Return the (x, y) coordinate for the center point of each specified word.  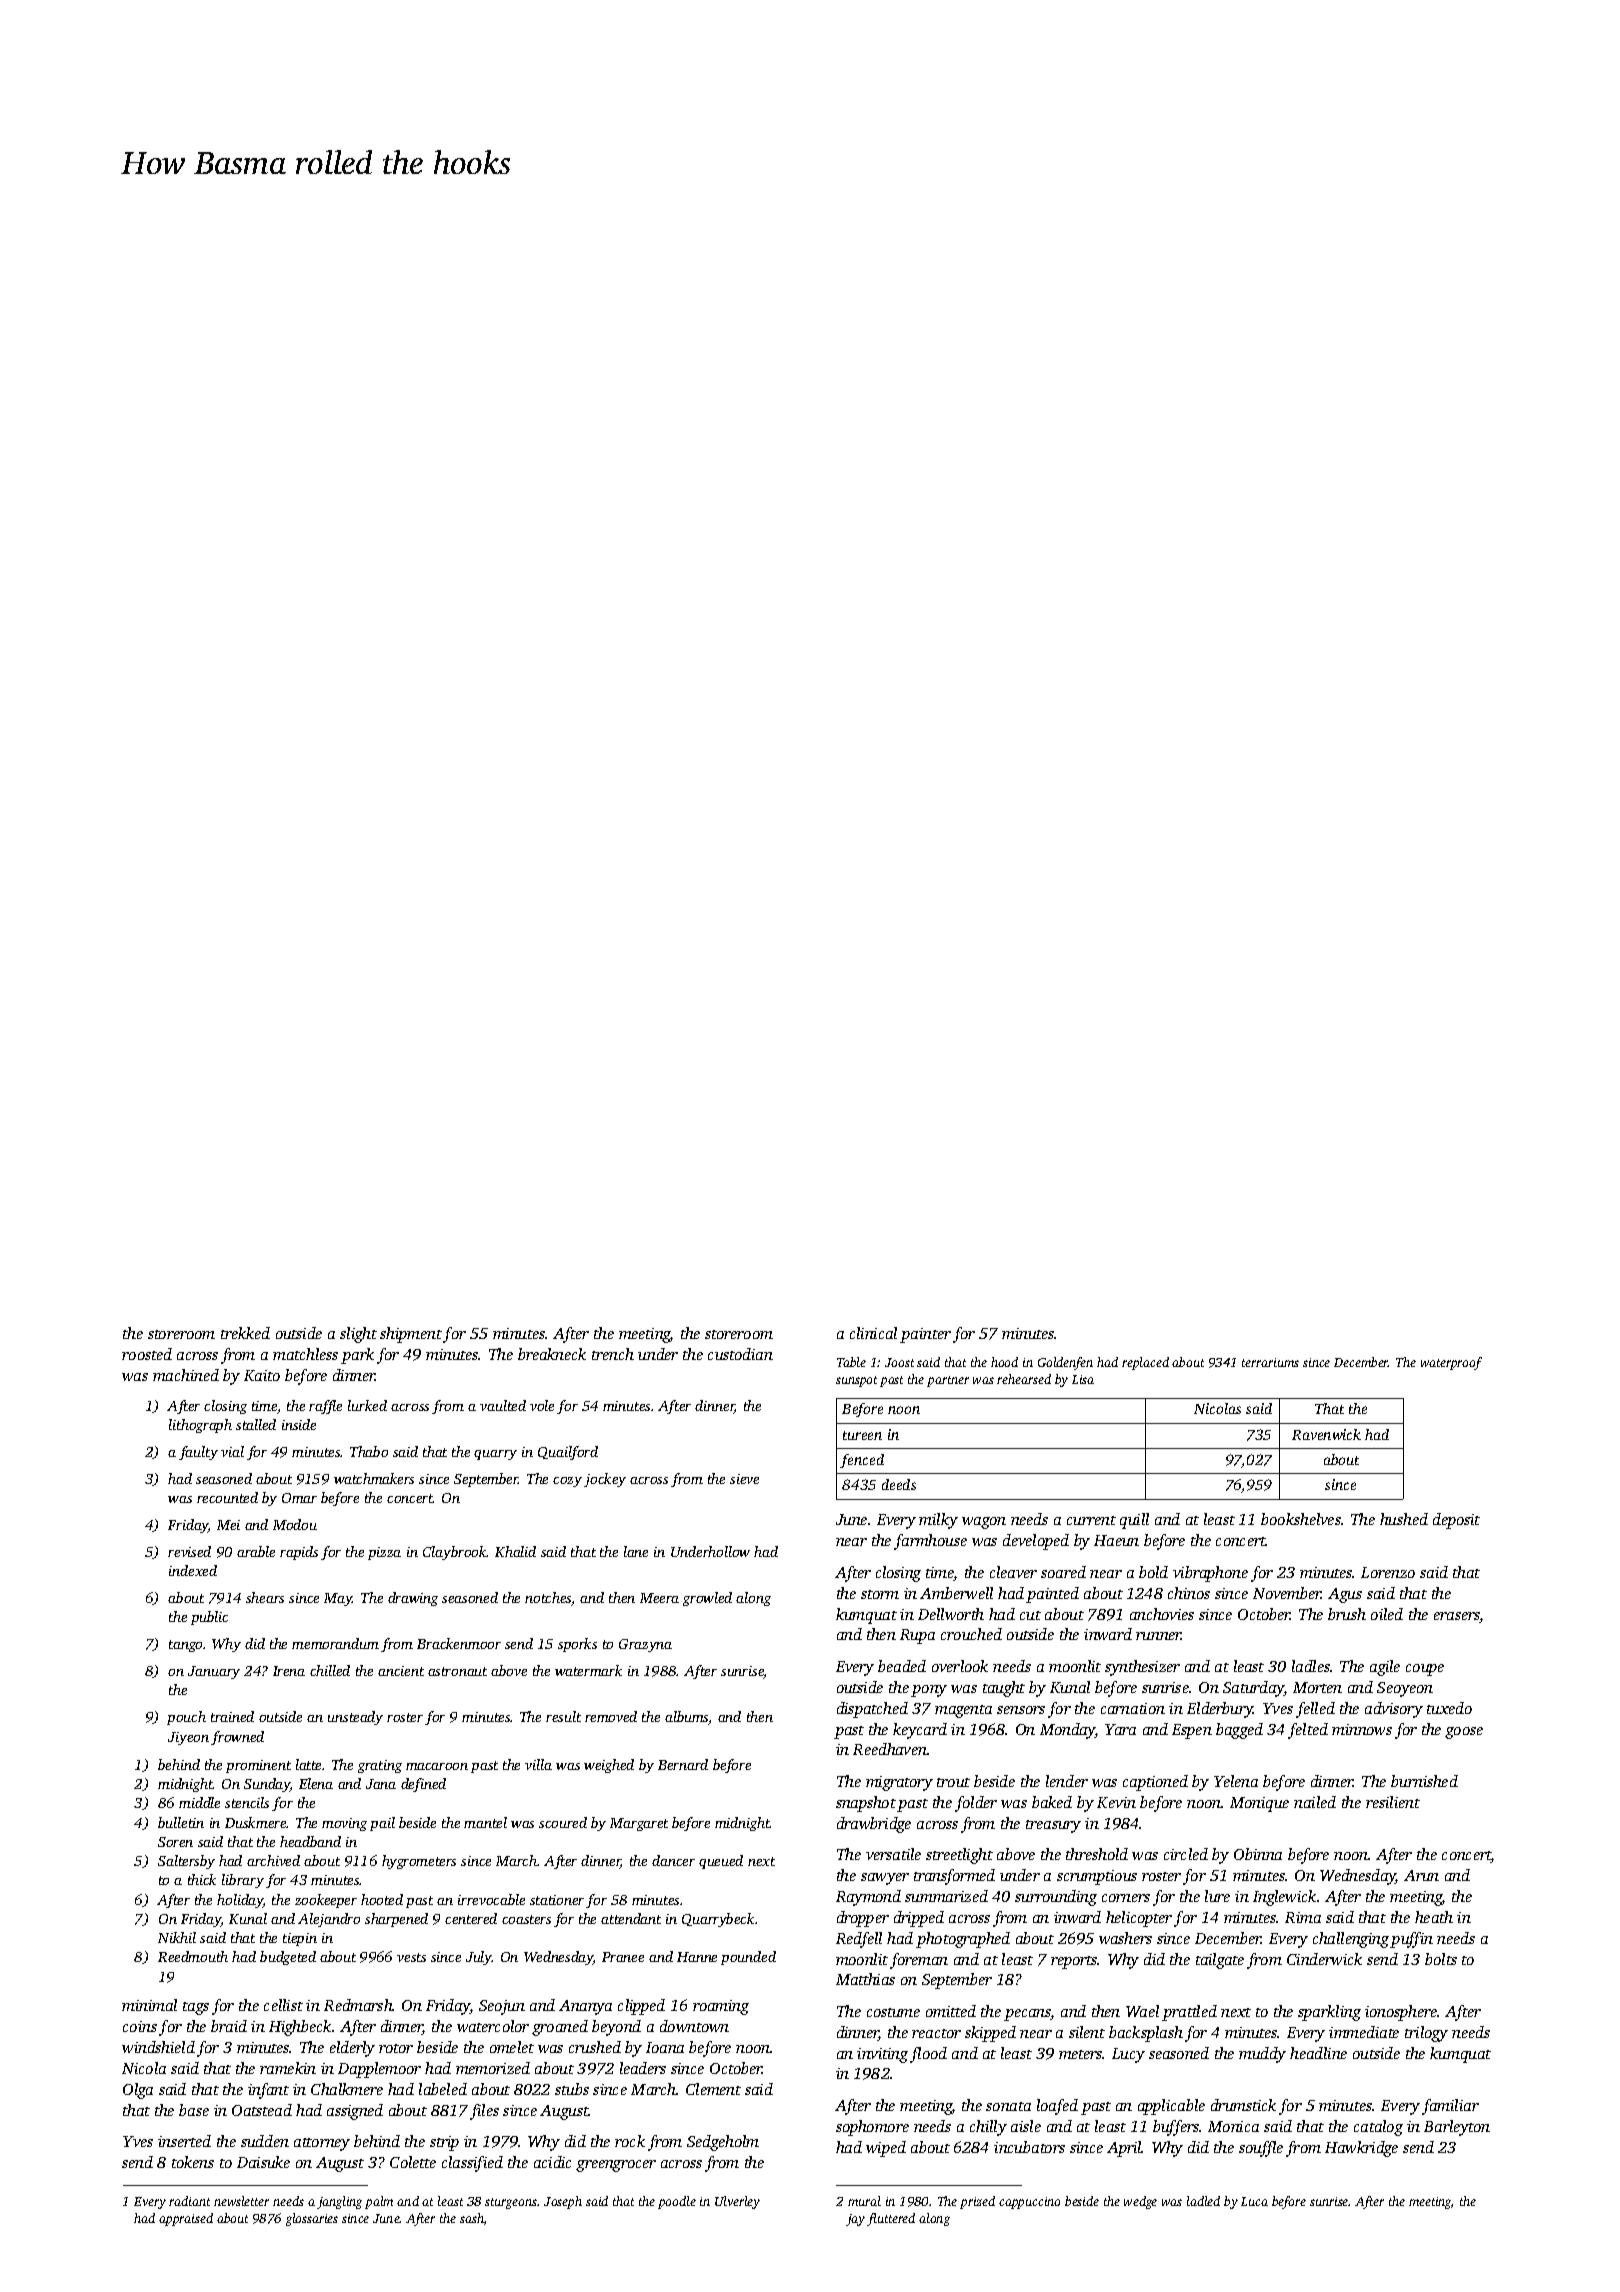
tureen (862, 1435)
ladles (1311, 1666)
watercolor (493, 2026)
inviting (882, 2055)
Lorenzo (1388, 1572)
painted (1052, 1595)
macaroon (437, 1766)
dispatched (872, 1710)
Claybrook (455, 1553)
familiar (1450, 2107)
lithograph (200, 1426)
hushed (1404, 1519)
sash (472, 2218)
